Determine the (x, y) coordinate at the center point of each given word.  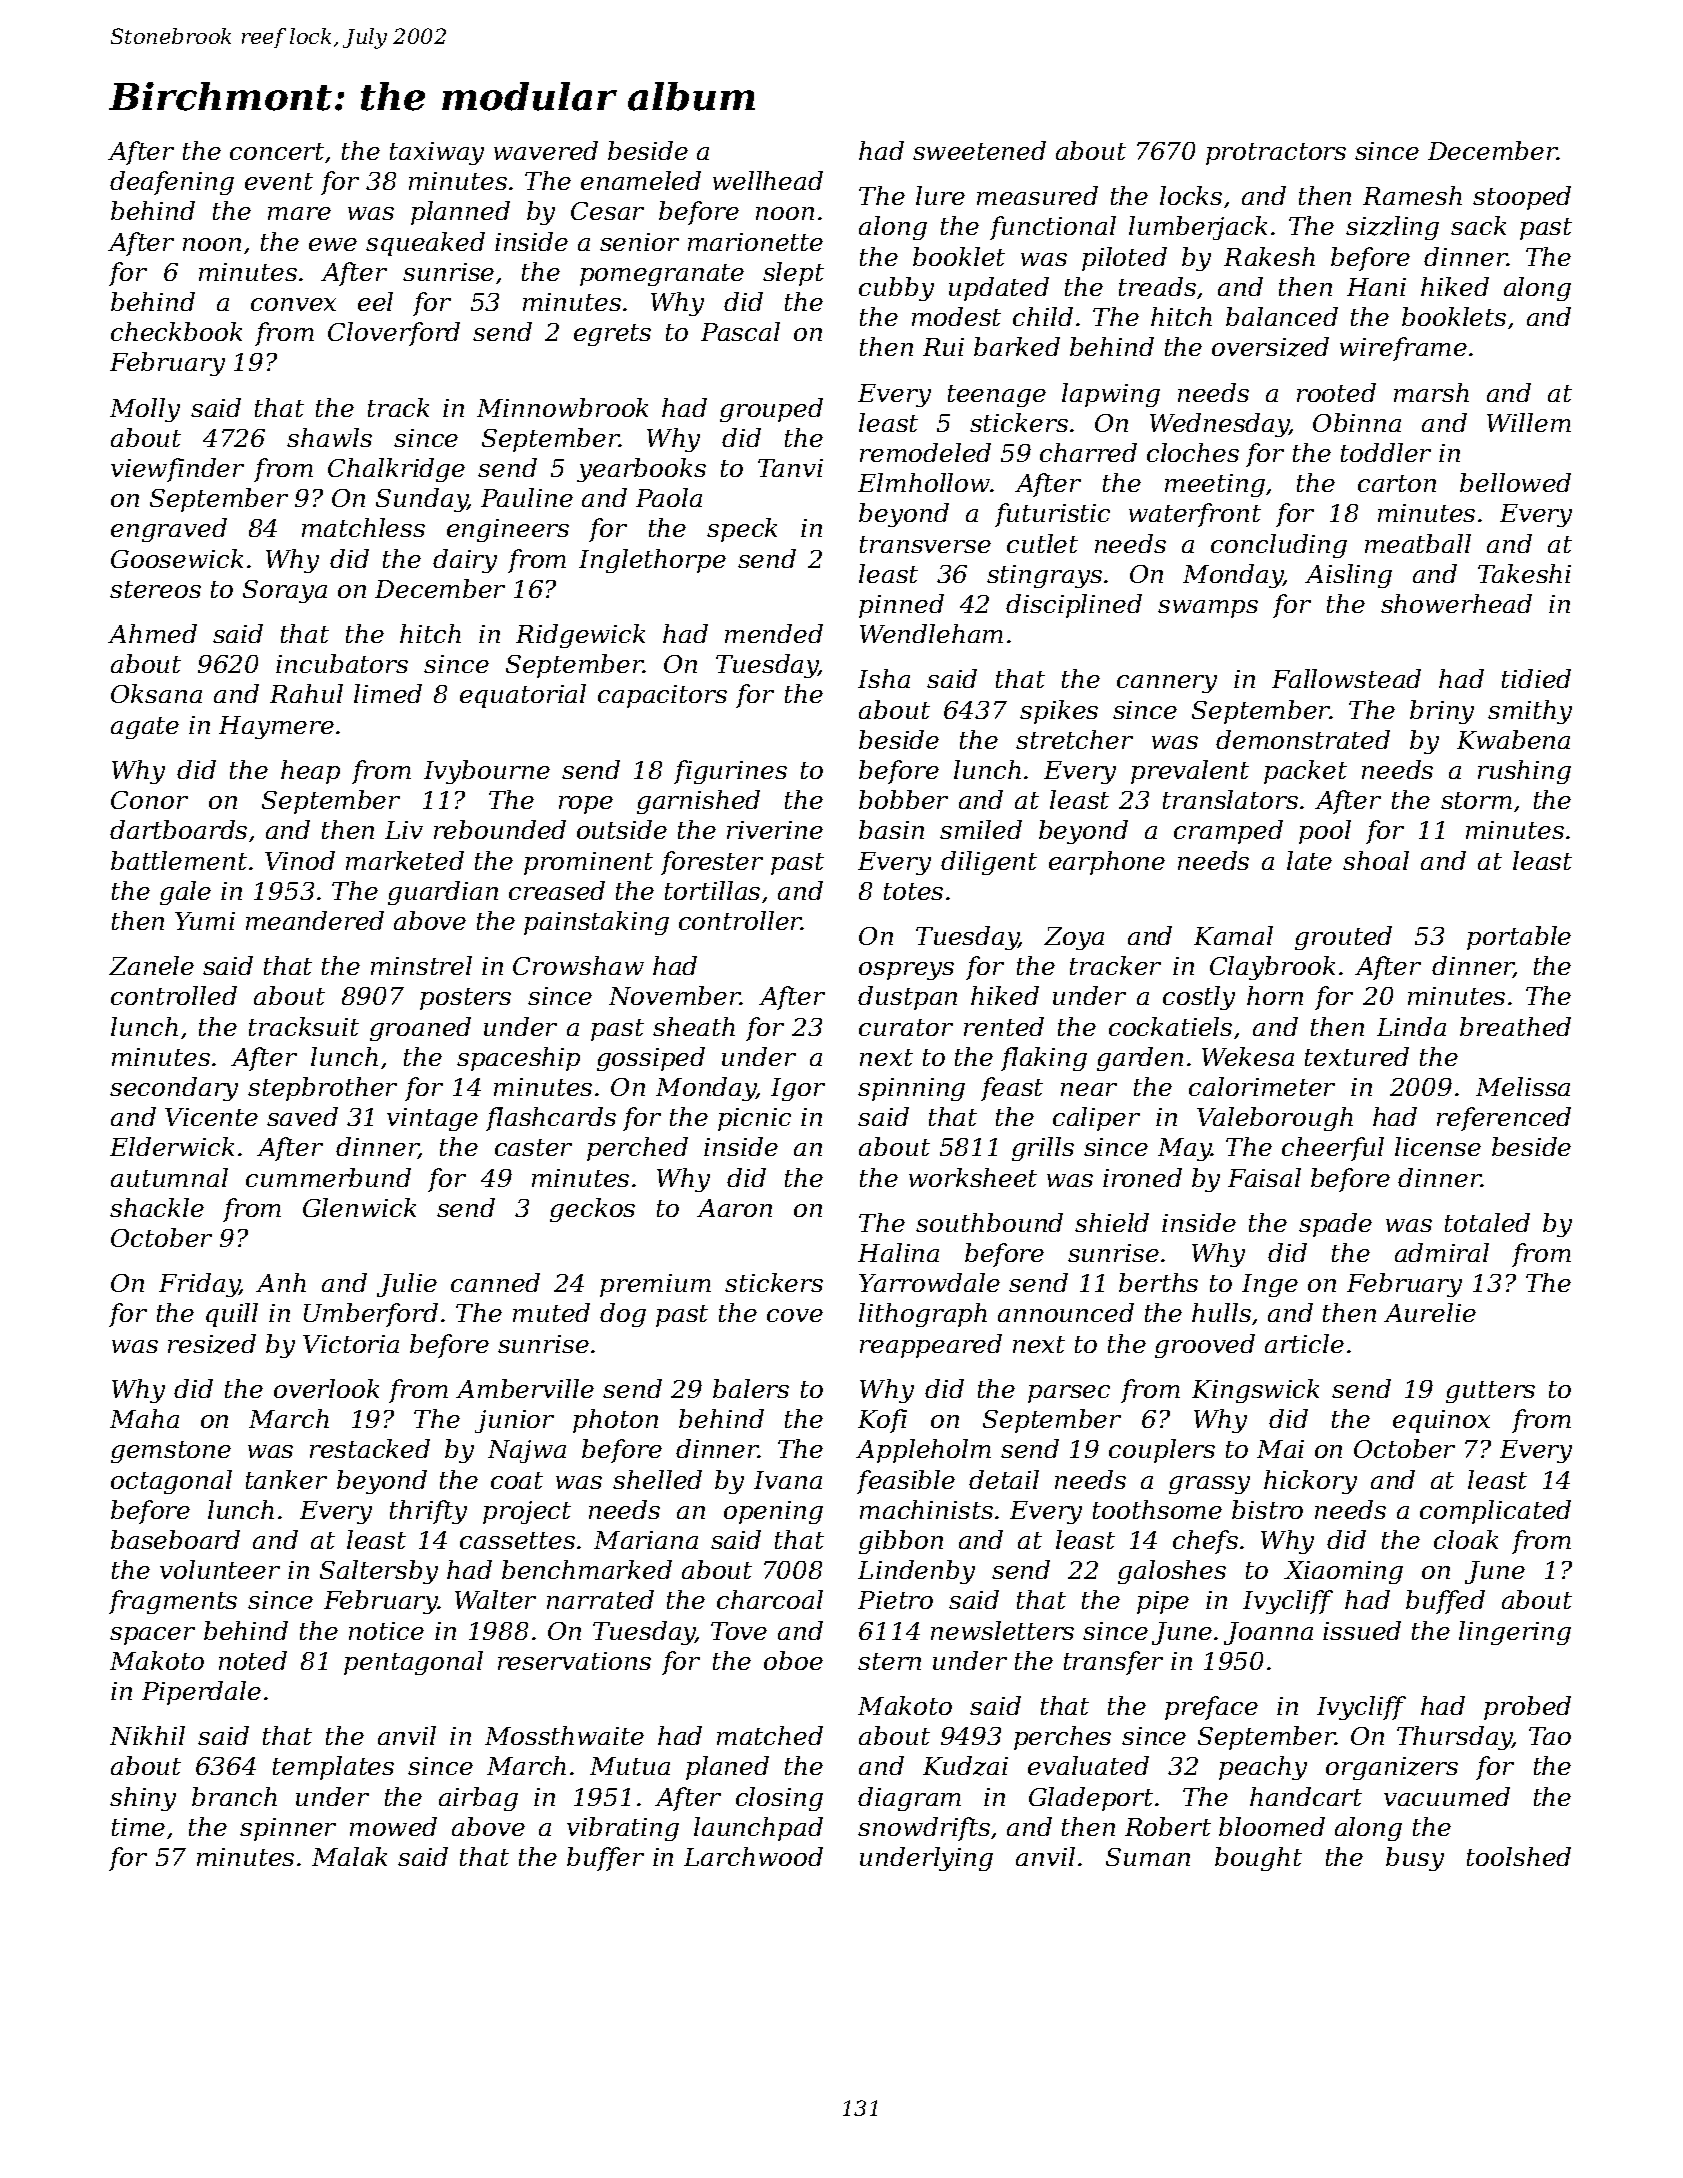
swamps (1208, 609)
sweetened (979, 150)
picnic (754, 1119)
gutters (1490, 1392)
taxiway (437, 153)
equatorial (523, 696)
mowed (393, 1826)
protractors (1276, 154)
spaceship (518, 1059)
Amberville (525, 1388)
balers (751, 1388)
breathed (1515, 1026)
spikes (1059, 712)
